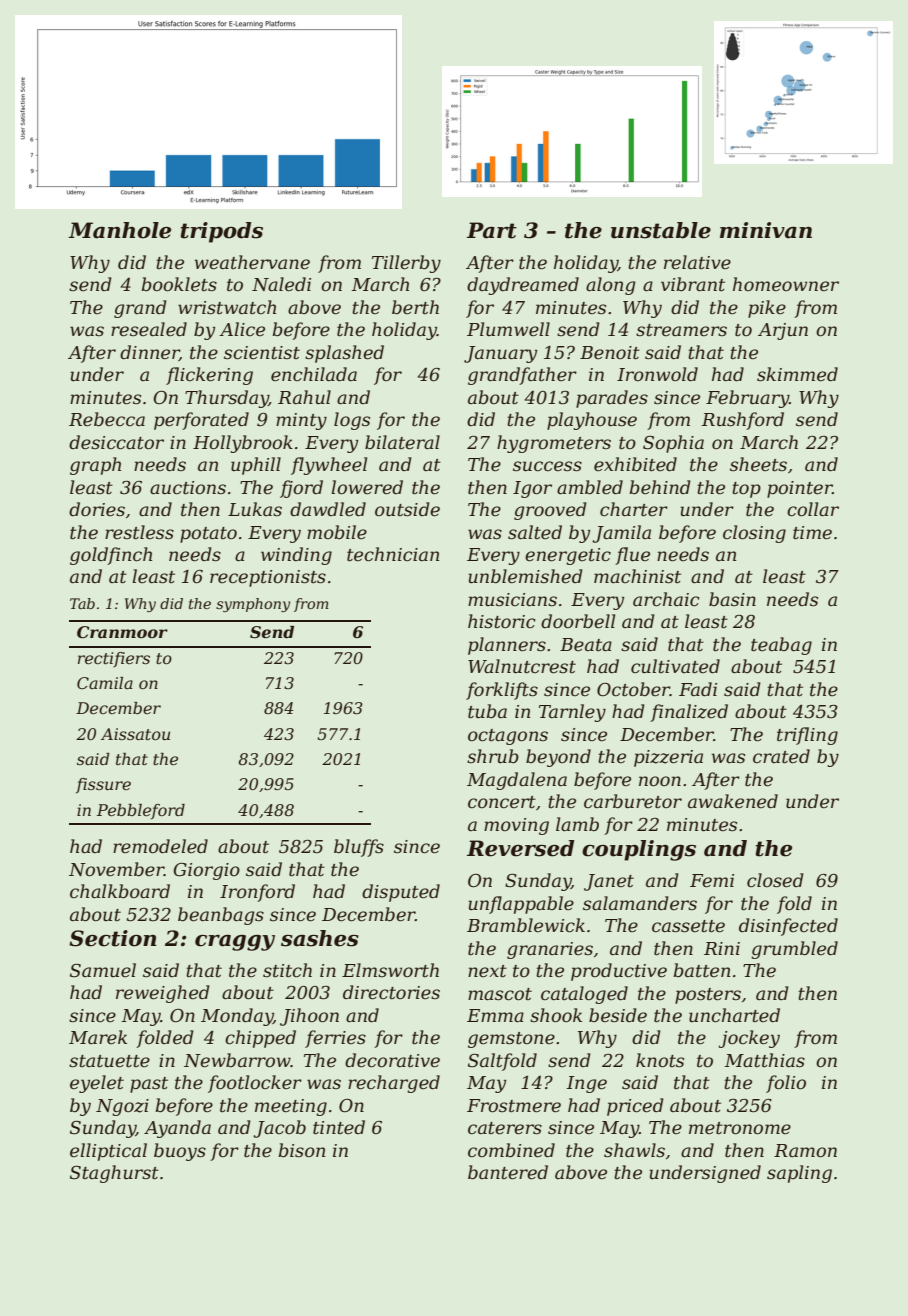 This screenshot has height=1316, width=908. What do you see at coordinates (733, 801) in the screenshot?
I see `awakened` at bounding box center [733, 801].
